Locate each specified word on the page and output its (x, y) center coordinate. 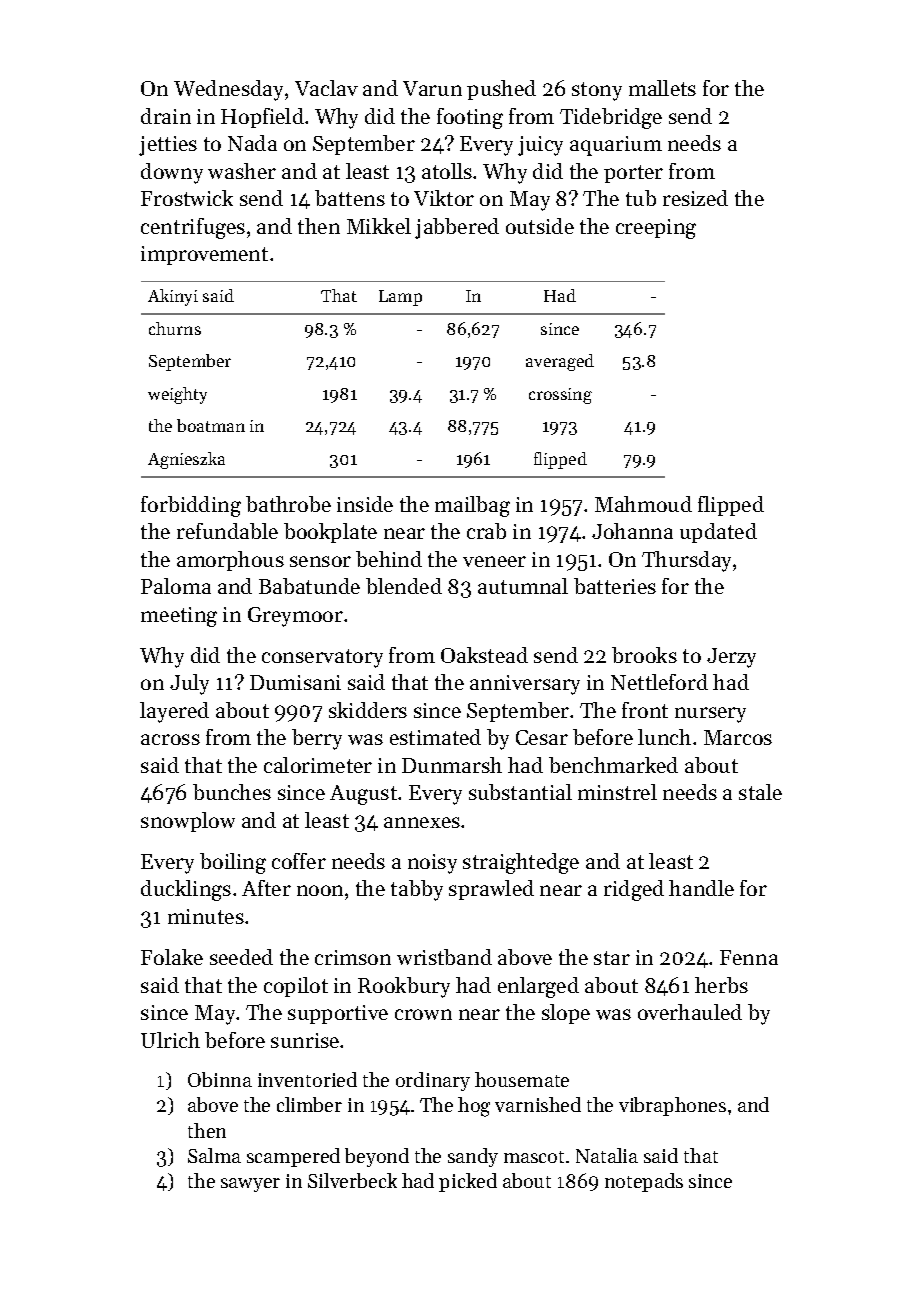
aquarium (616, 146)
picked (468, 1182)
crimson (353, 957)
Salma (214, 1155)
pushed (501, 90)
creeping (656, 229)
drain (166, 116)
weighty (177, 395)
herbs (721, 985)
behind (389, 559)
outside (540, 226)
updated (718, 533)
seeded (241, 957)
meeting (179, 617)
